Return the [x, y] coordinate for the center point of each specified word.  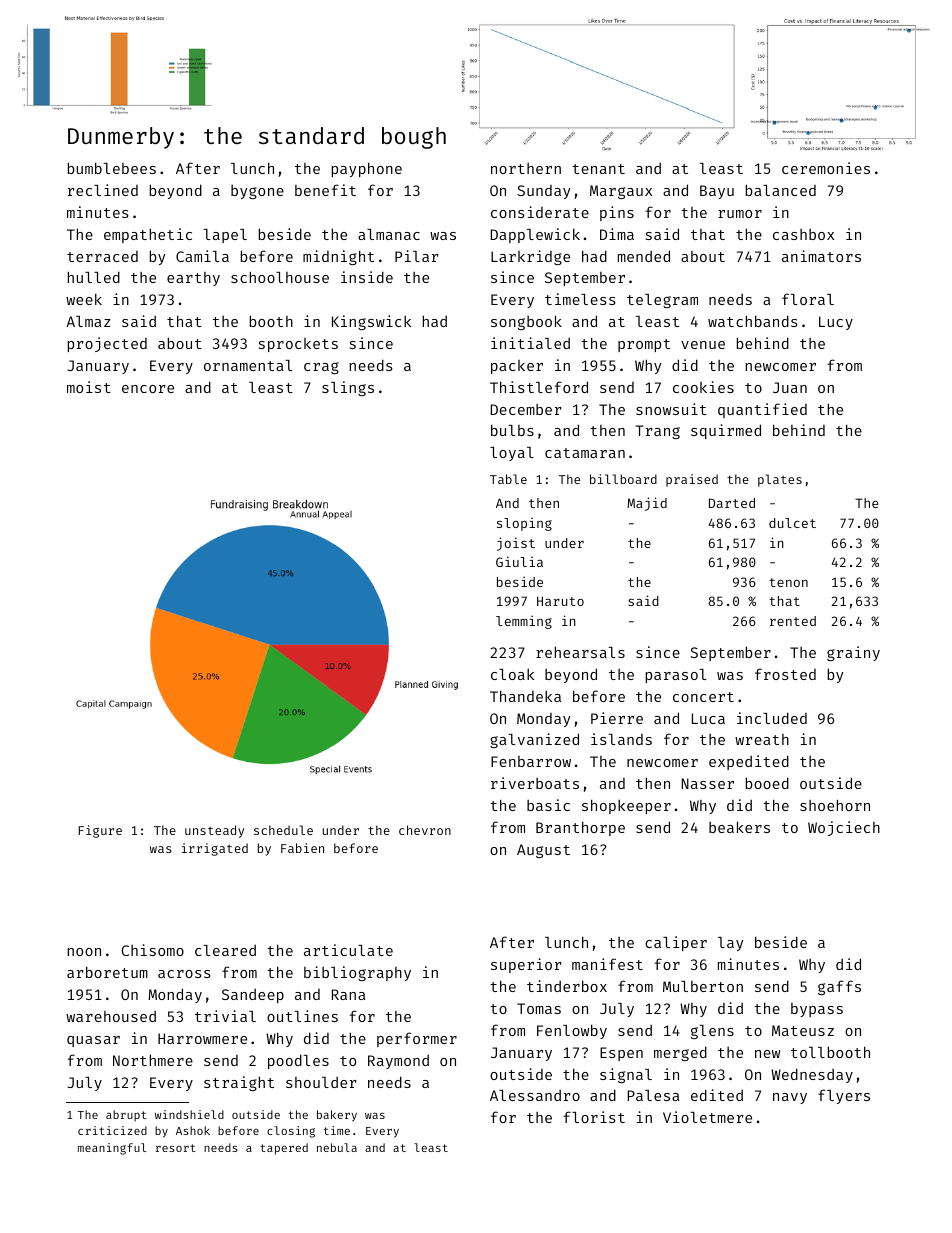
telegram [662, 301]
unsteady [214, 831]
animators [821, 256]
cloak [512, 674]
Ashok [193, 1130]
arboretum [107, 972]
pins [617, 213]
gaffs [839, 987]
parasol [676, 676]
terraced [102, 256]
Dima [617, 234]
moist [89, 387]
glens [712, 1032]
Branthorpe [580, 829]
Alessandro [535, 1095]
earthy [193, 279]
